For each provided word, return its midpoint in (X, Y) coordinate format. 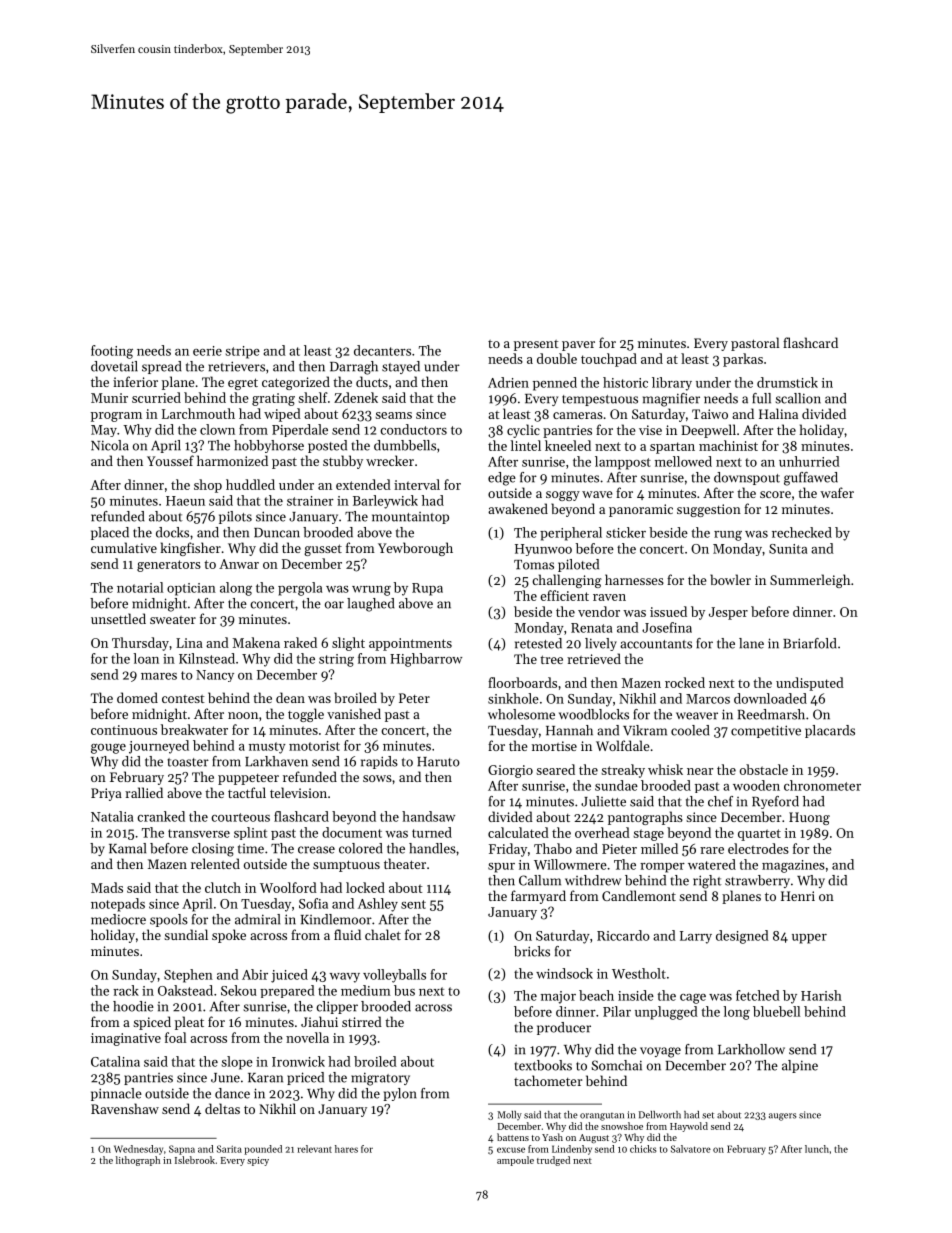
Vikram (645, 730)
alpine (800, 1066)
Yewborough (415, 549)
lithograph (138, 1161)
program (116, 417)
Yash (552, 1137)
